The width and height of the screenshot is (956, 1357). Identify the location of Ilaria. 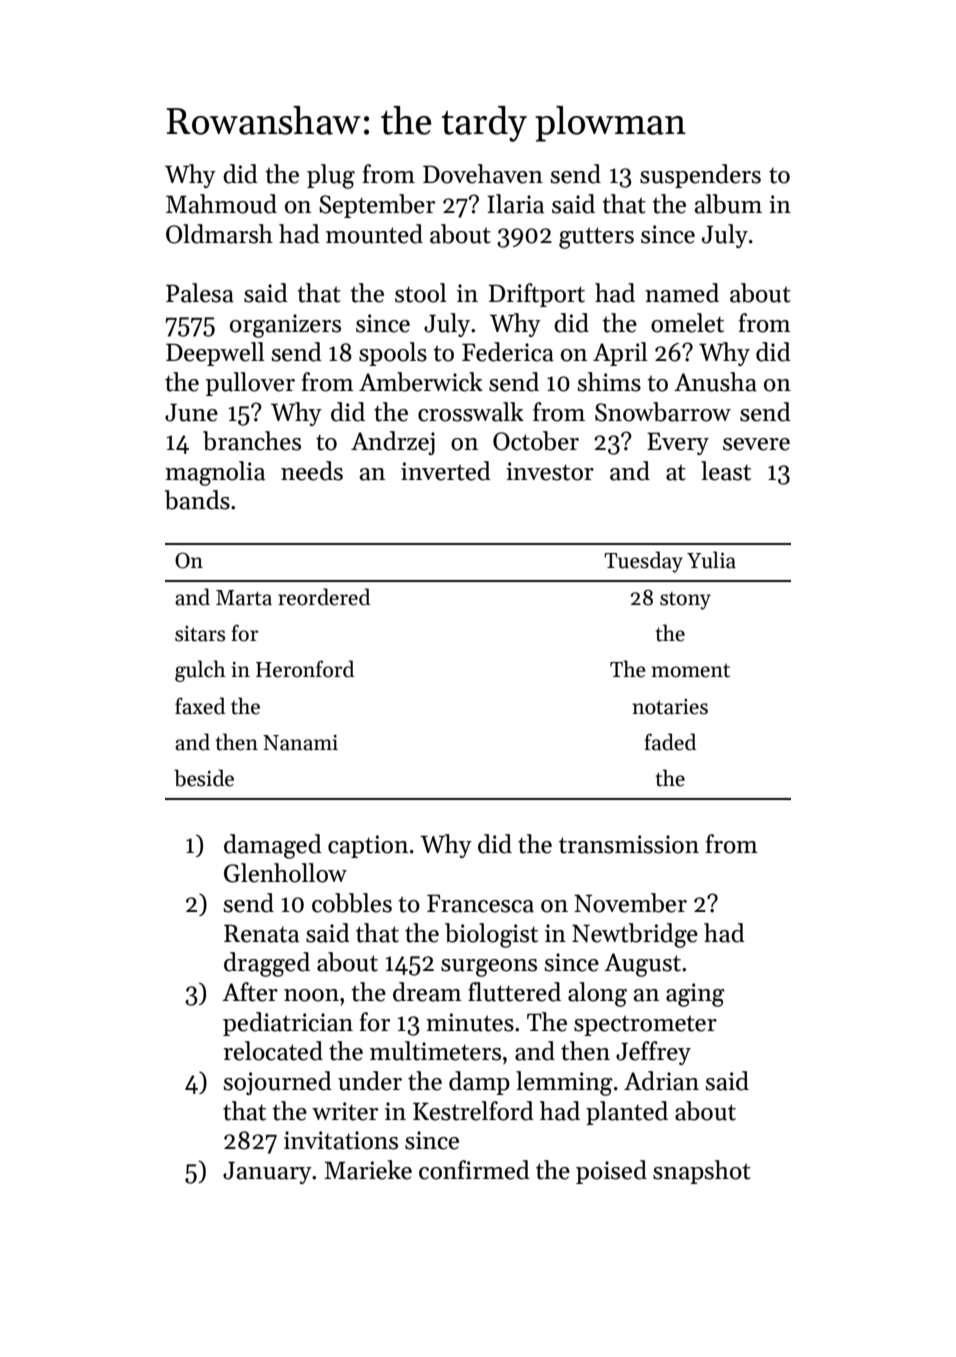
(515, 204).
